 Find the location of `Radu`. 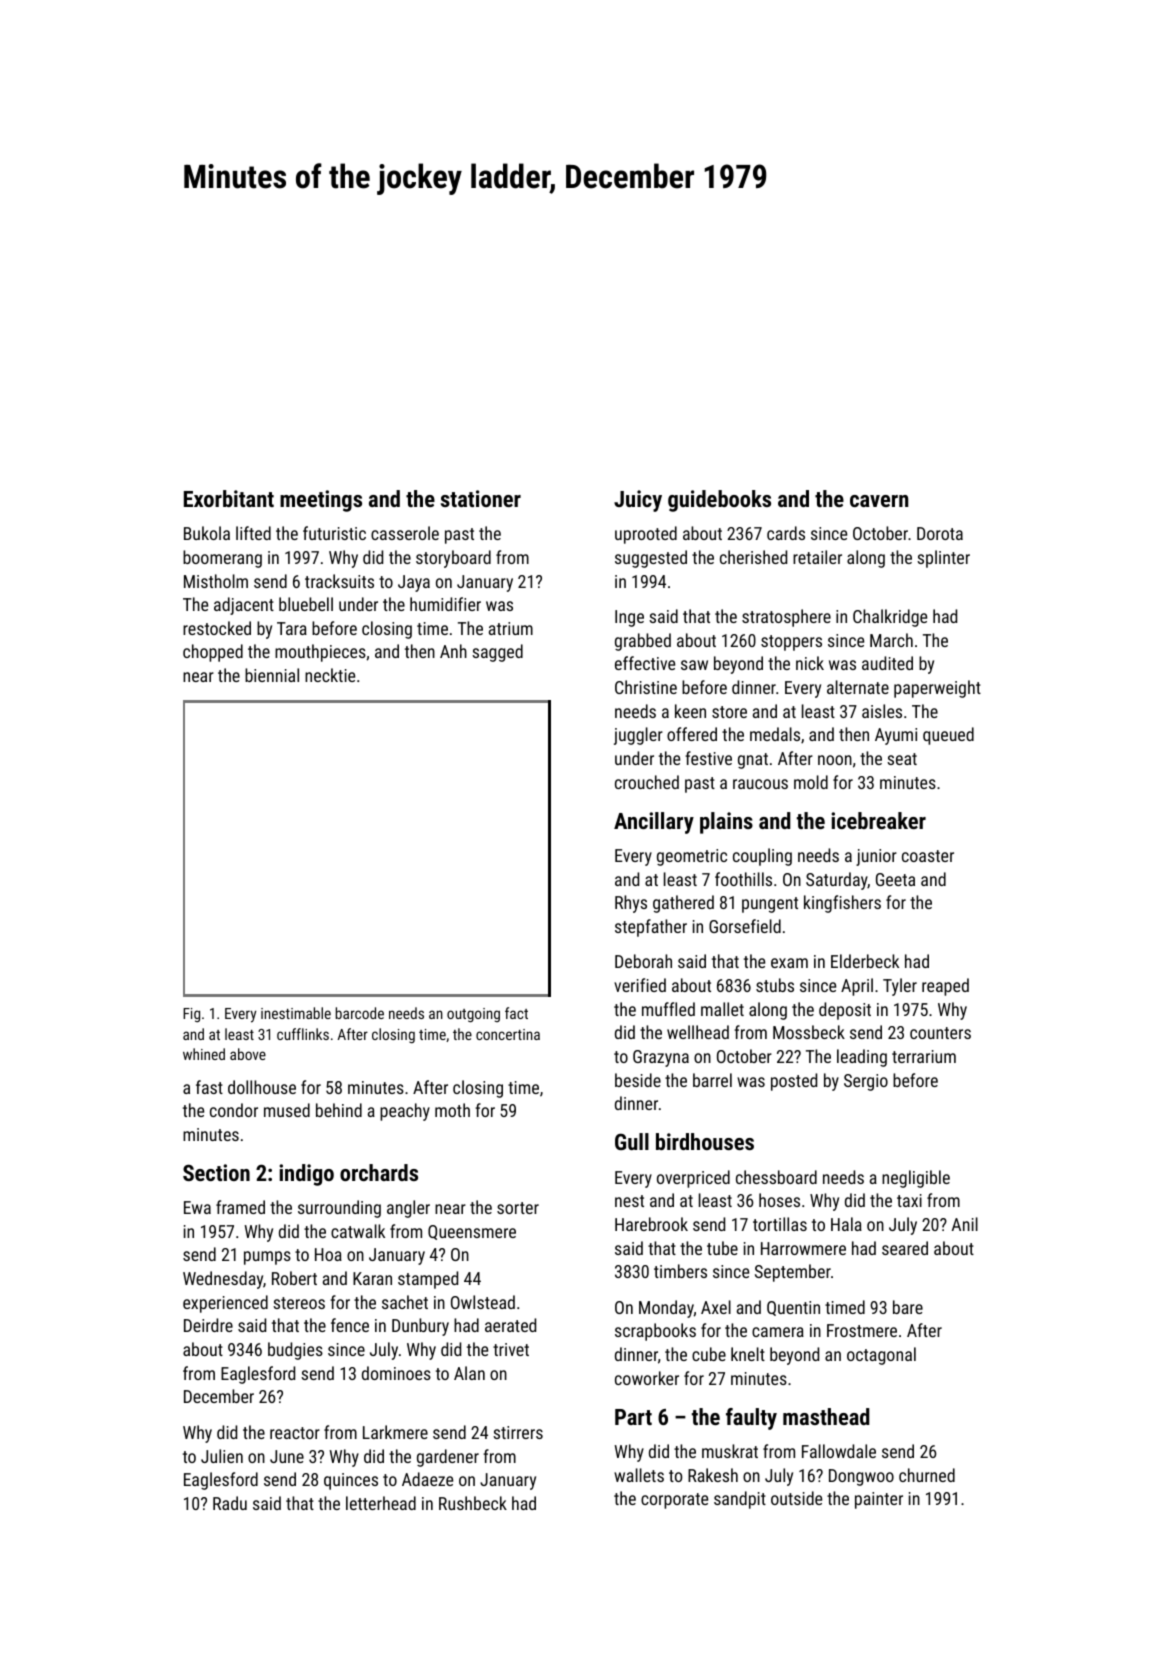

Radu is located at coordinates (230, 1503).
